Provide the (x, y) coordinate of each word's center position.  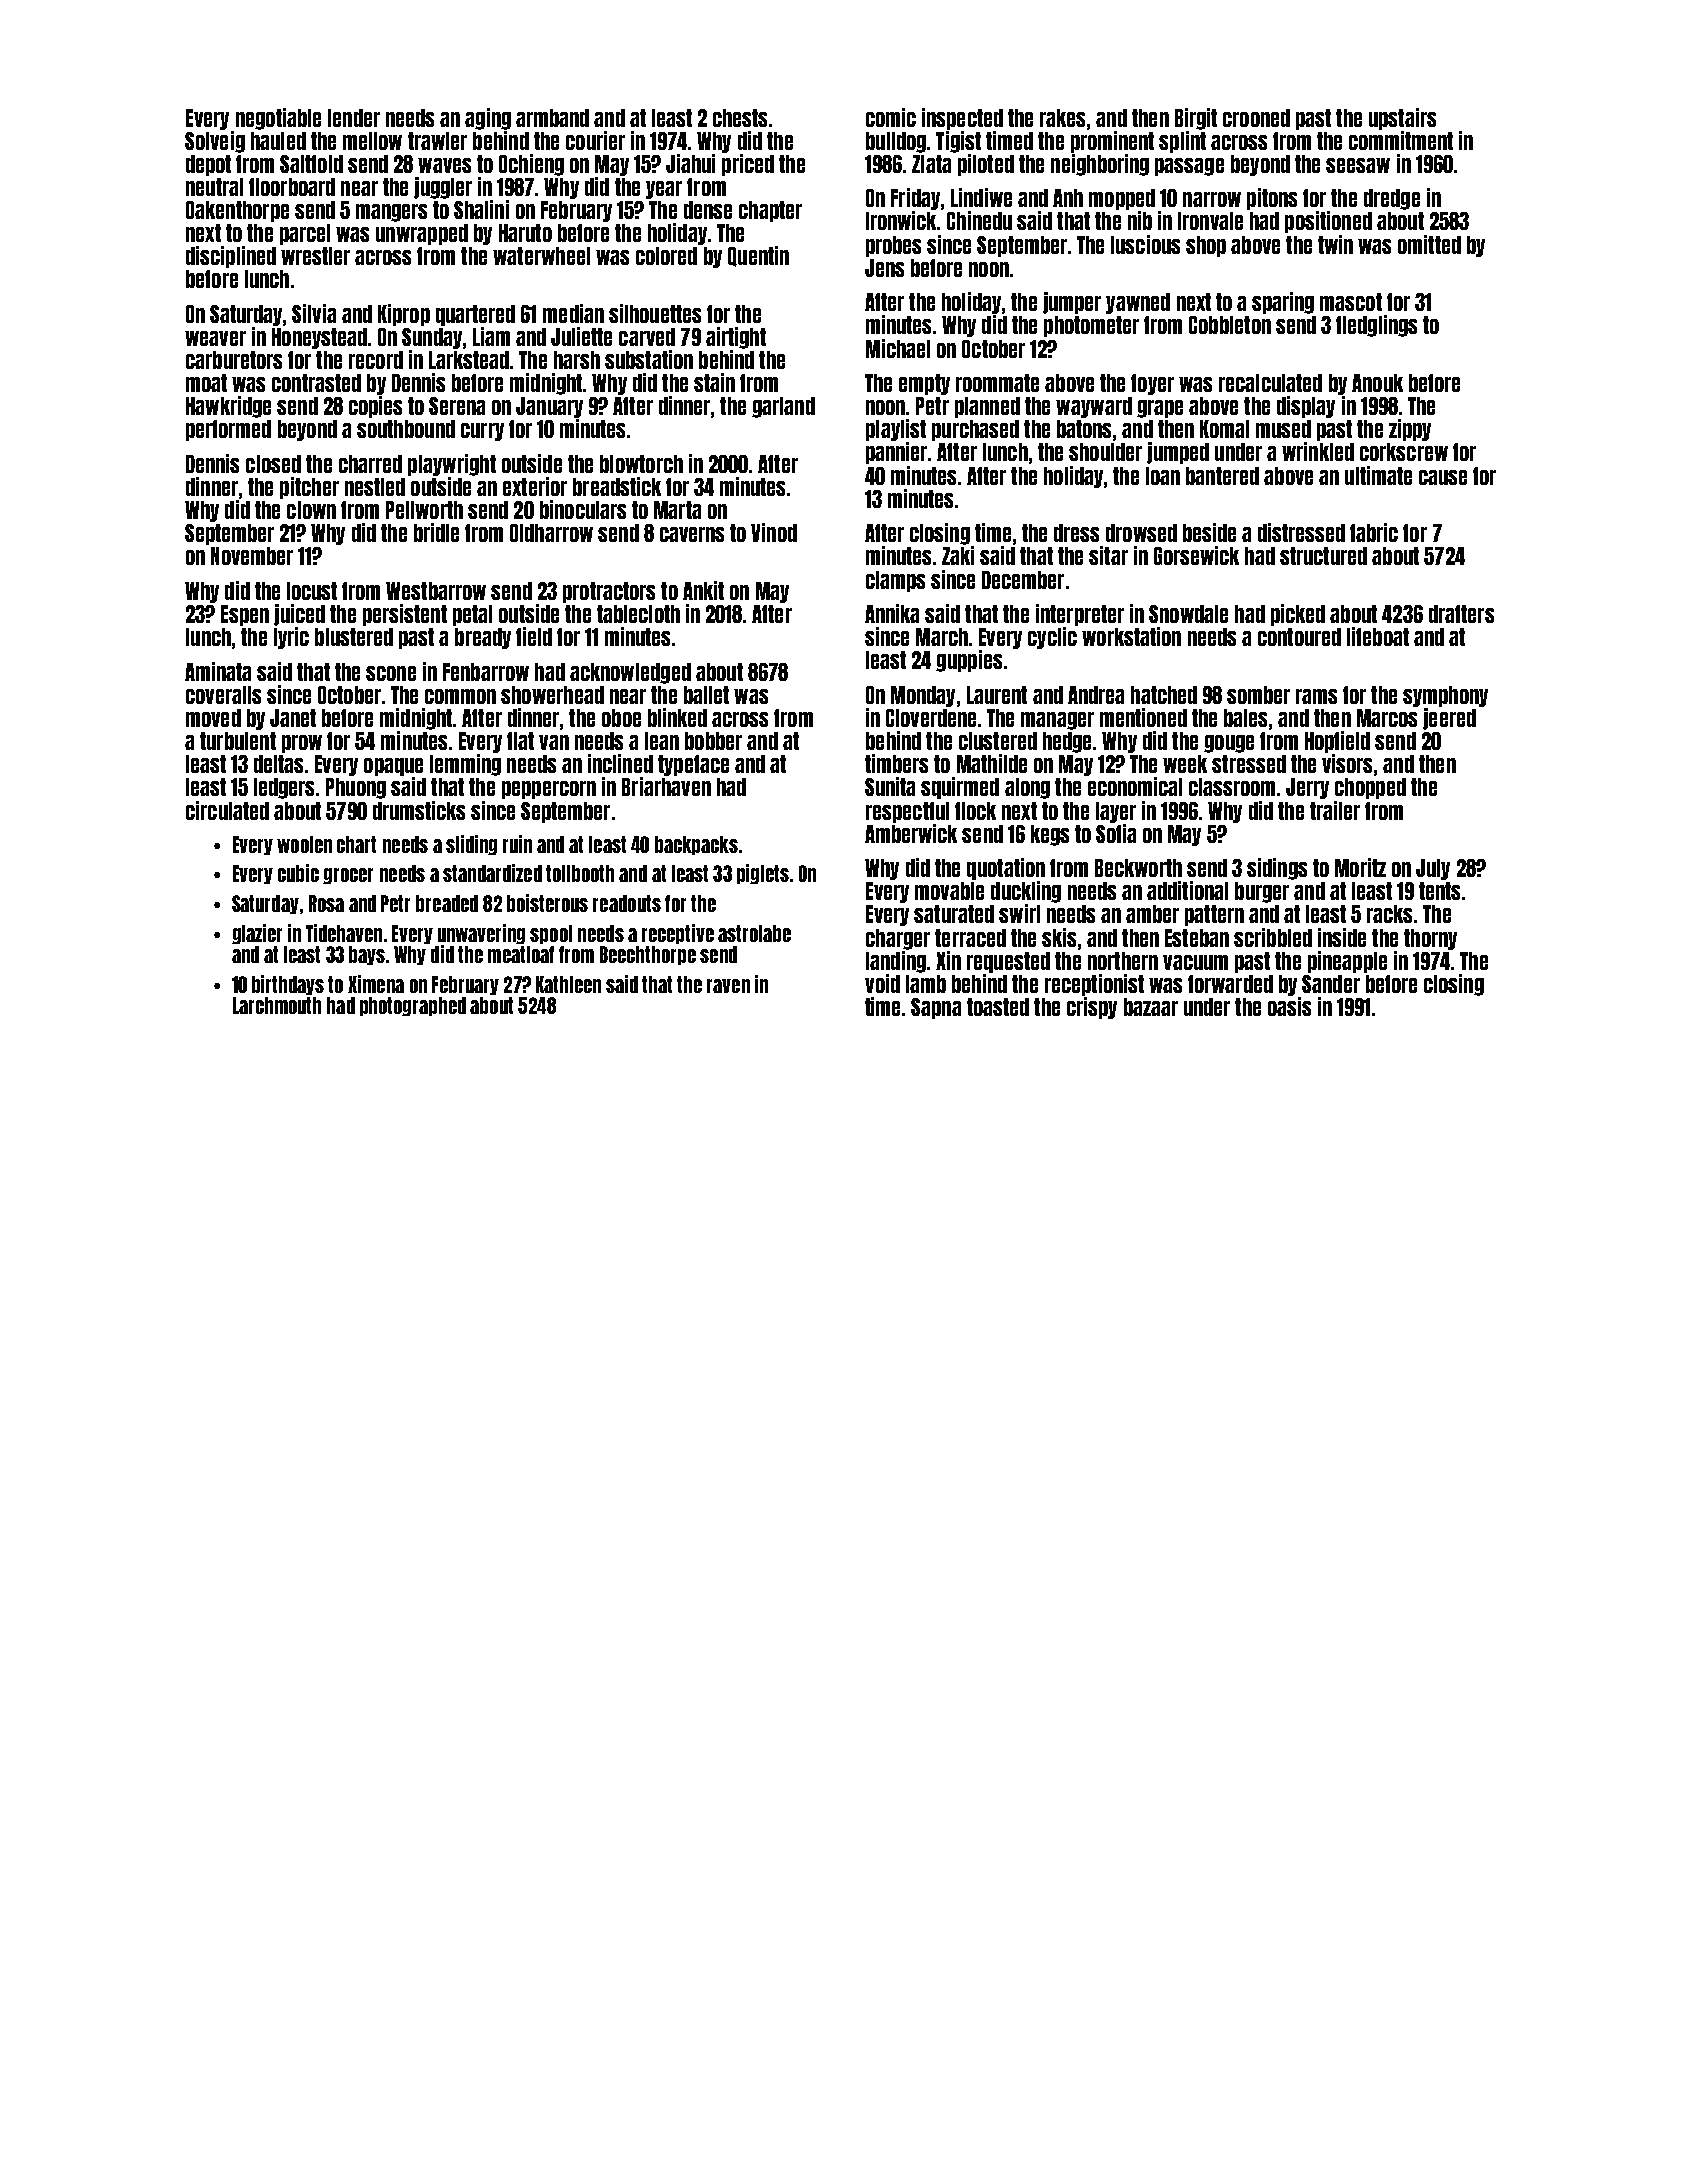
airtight (736, 338)
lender (354, 118)
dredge (1392, 199)
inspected (962, 119)
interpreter (1080, 615)
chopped (1370, 788)
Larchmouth (277, 1005)
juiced (299, 615)
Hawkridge (228, 407)
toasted (998, 1007)
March (942, 637)
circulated (227, 810)
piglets (763, 874)
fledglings (1376, 326)
